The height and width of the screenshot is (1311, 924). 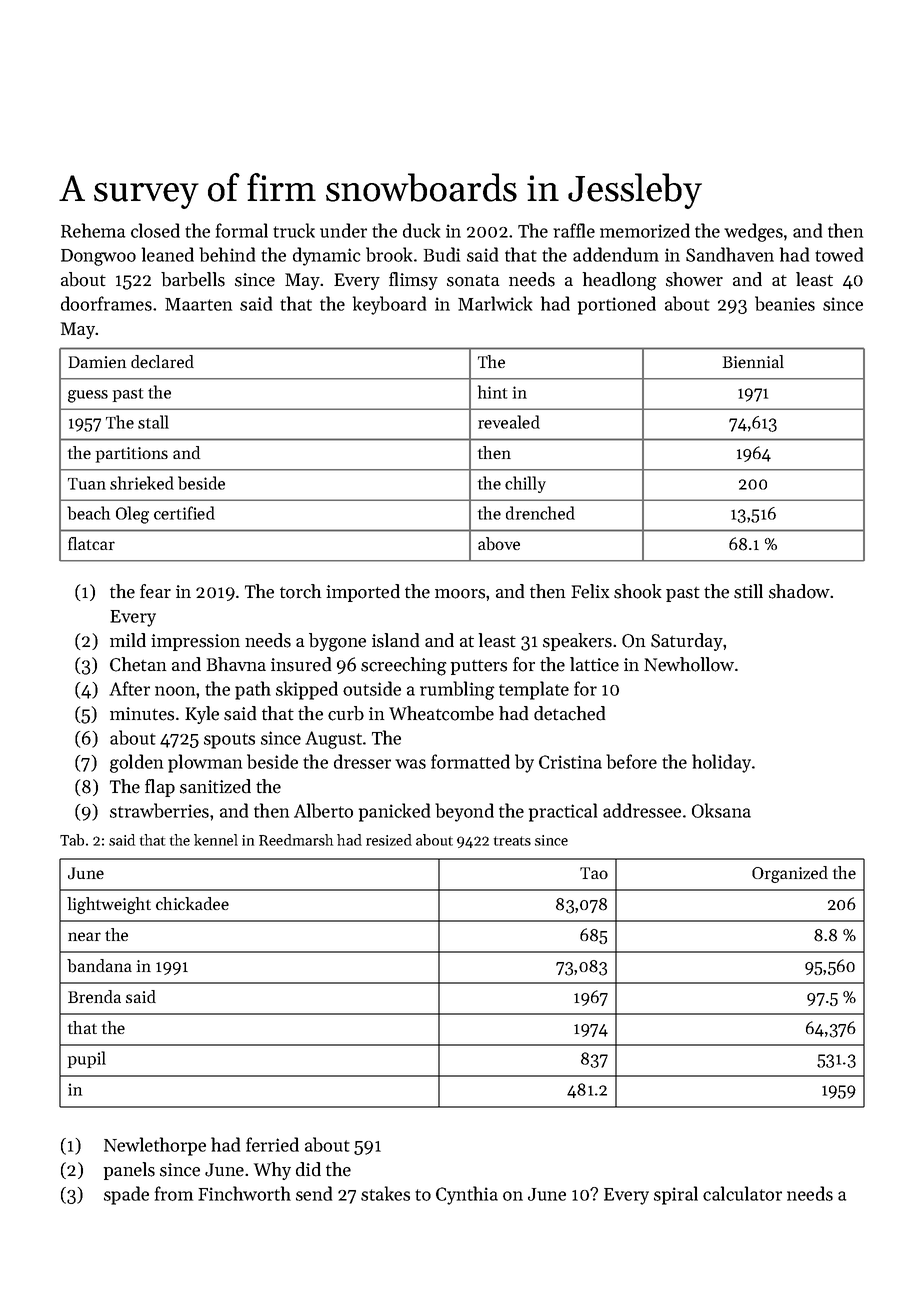 I want to click on towed, so click(x=839, y=254).
